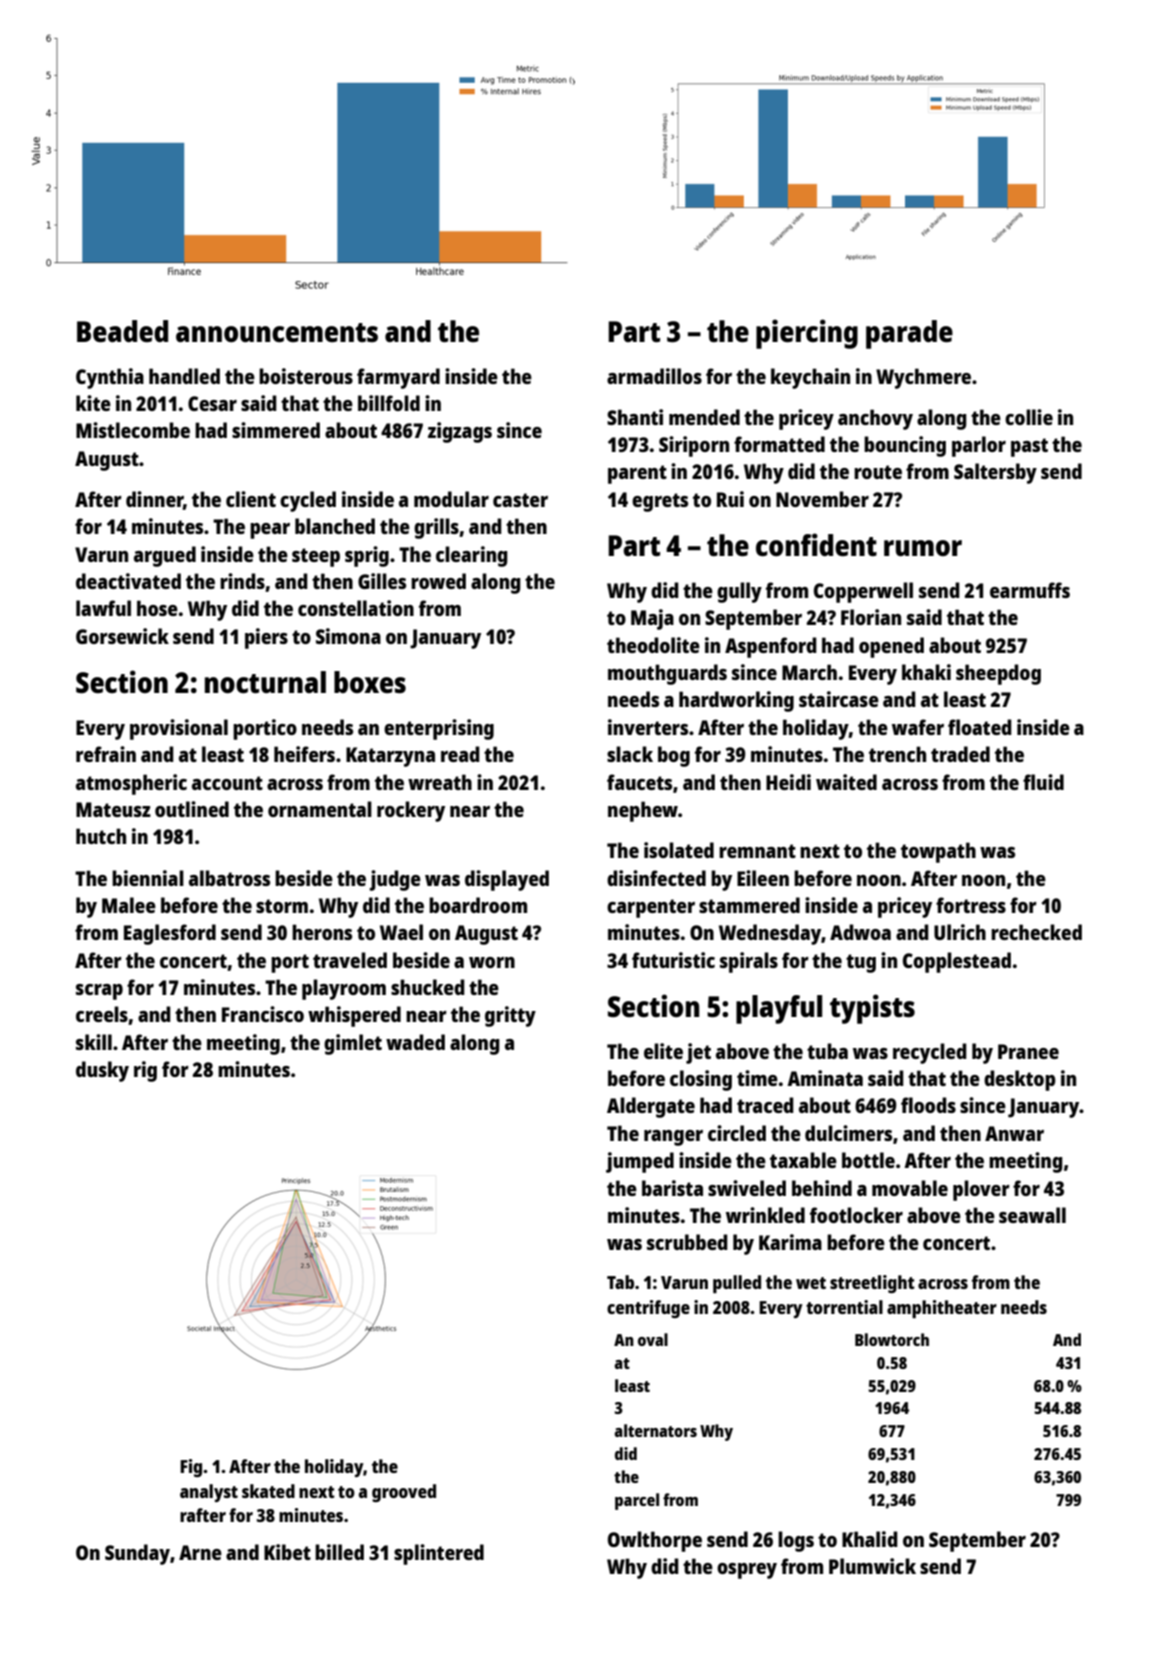  Describe the element at coordinates (277, 332) in the page. I see `announcements` at that location.
